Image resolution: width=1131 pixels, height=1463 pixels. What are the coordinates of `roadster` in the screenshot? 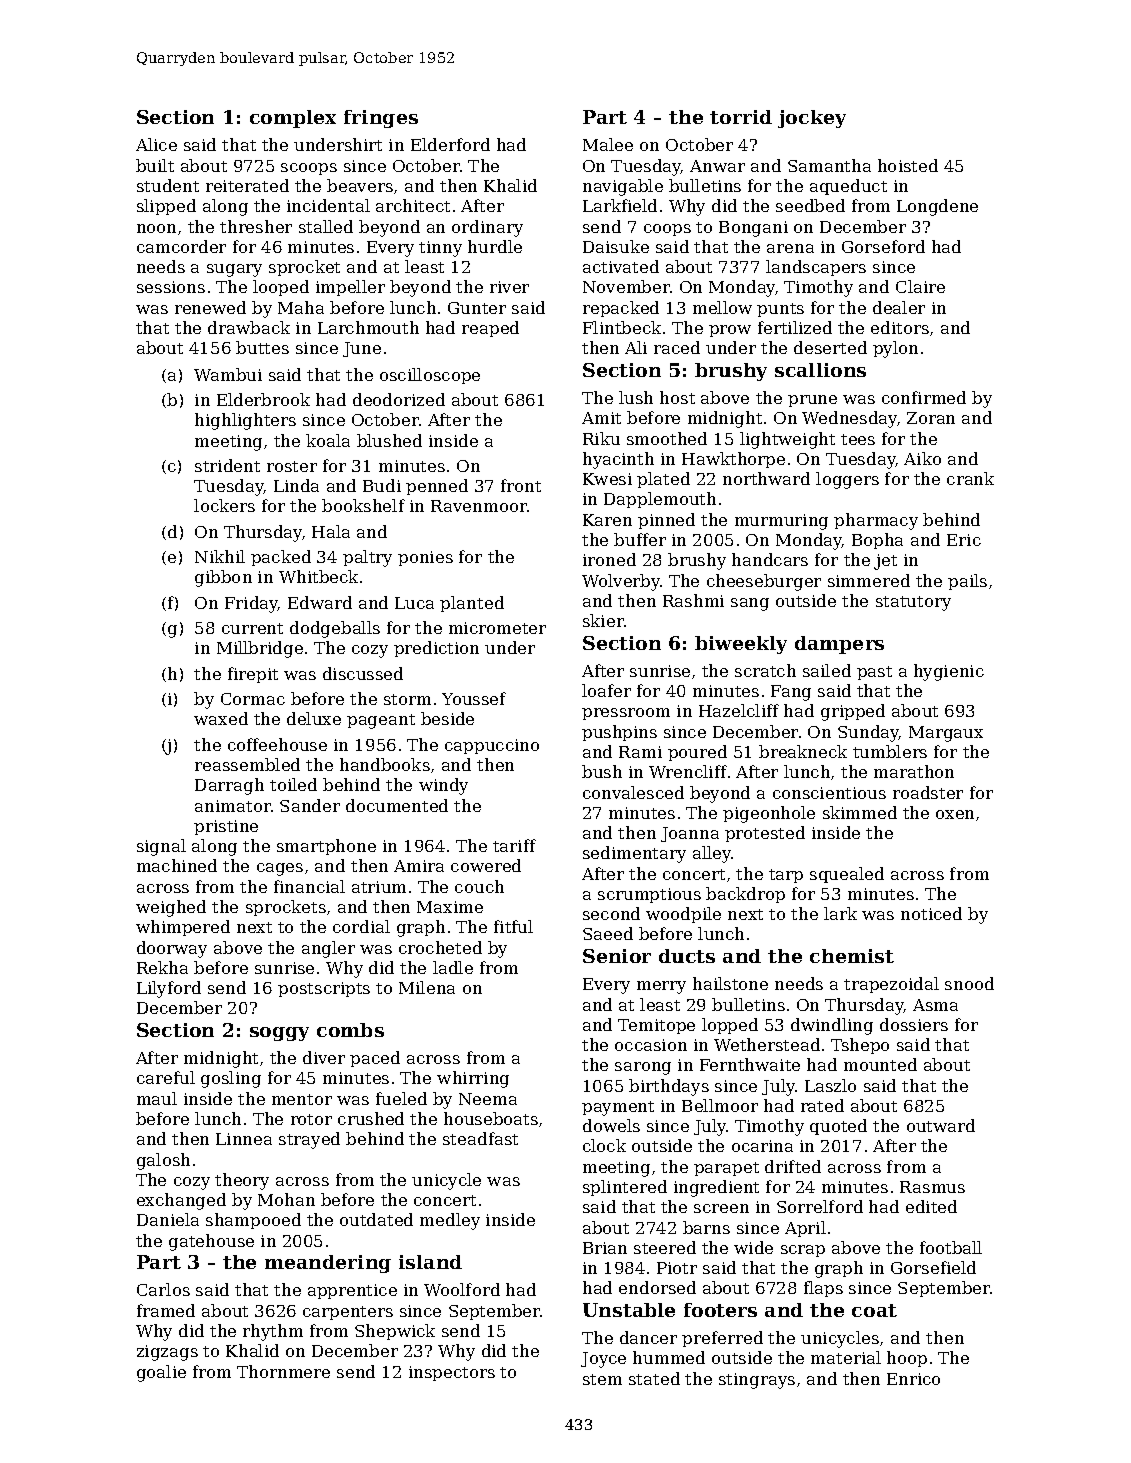 It's located at (928, 792).
